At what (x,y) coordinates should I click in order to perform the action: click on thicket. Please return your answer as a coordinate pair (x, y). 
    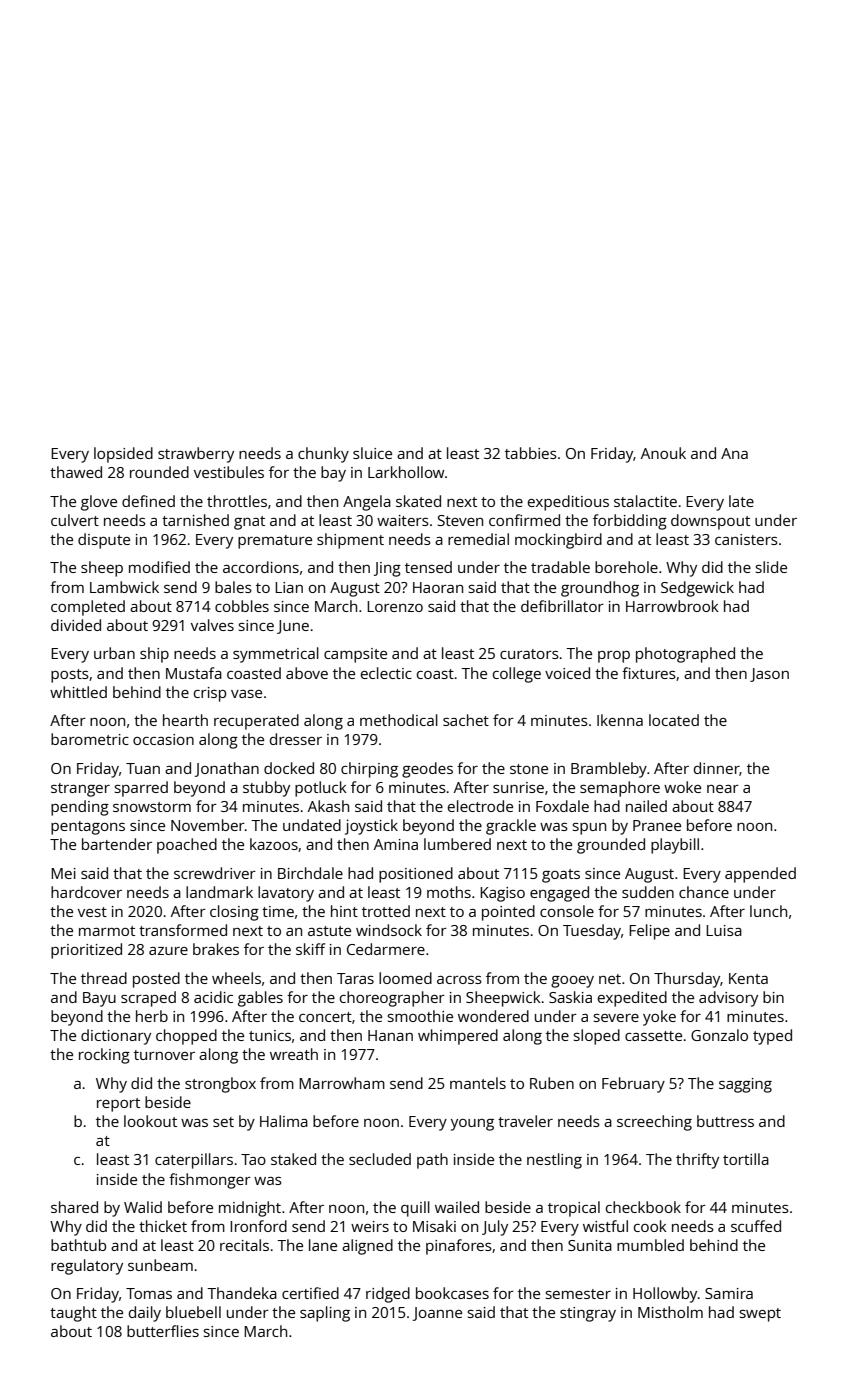
    Looking at the image, I should click on (163, 1226).
